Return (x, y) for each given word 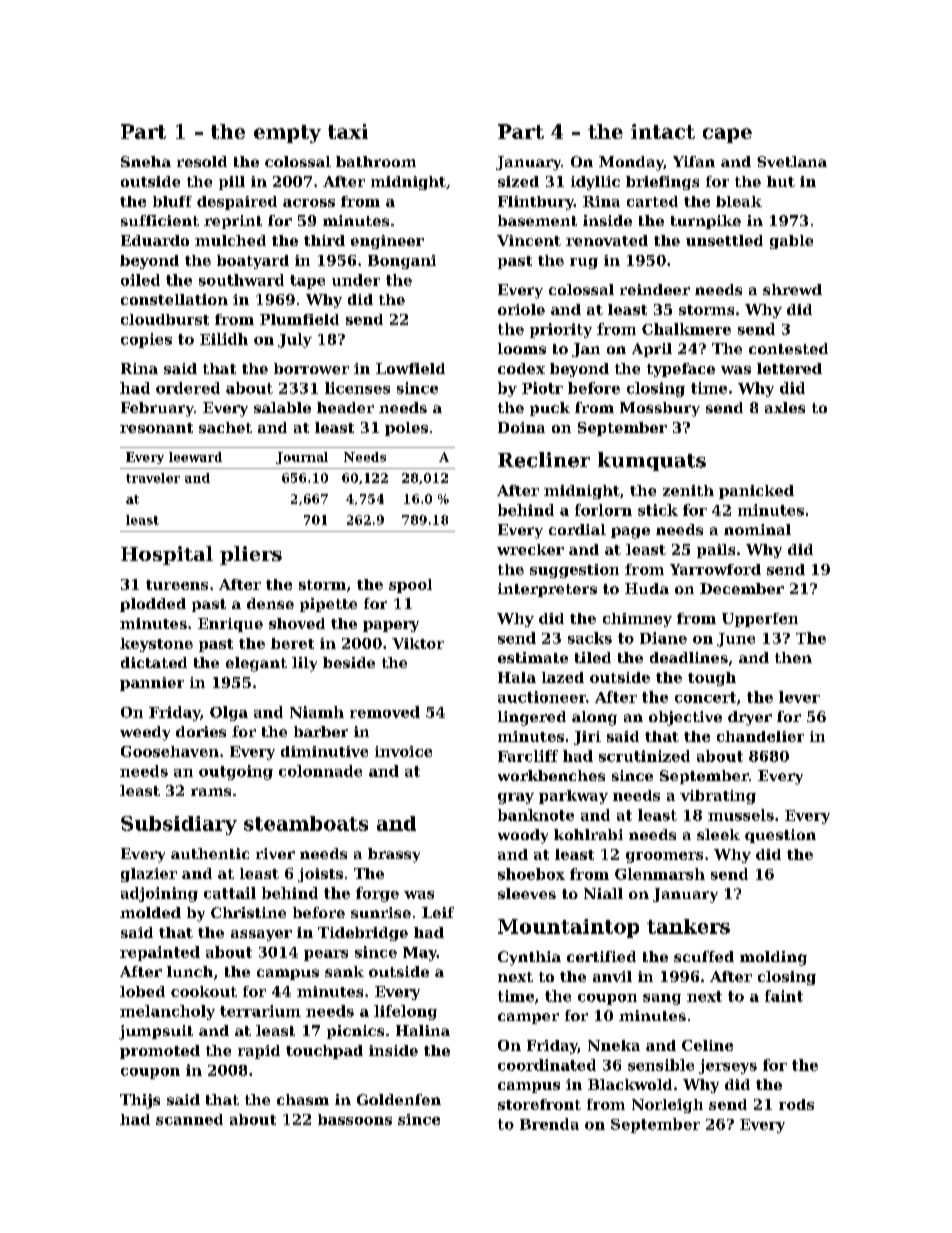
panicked (756, 492)
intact (663, 131)
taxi (348, 131)
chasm (303, 1099)
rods (796, 1104)
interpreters (547, 590)
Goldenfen (399, 1099)
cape (727, 135)
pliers (251, 555)
